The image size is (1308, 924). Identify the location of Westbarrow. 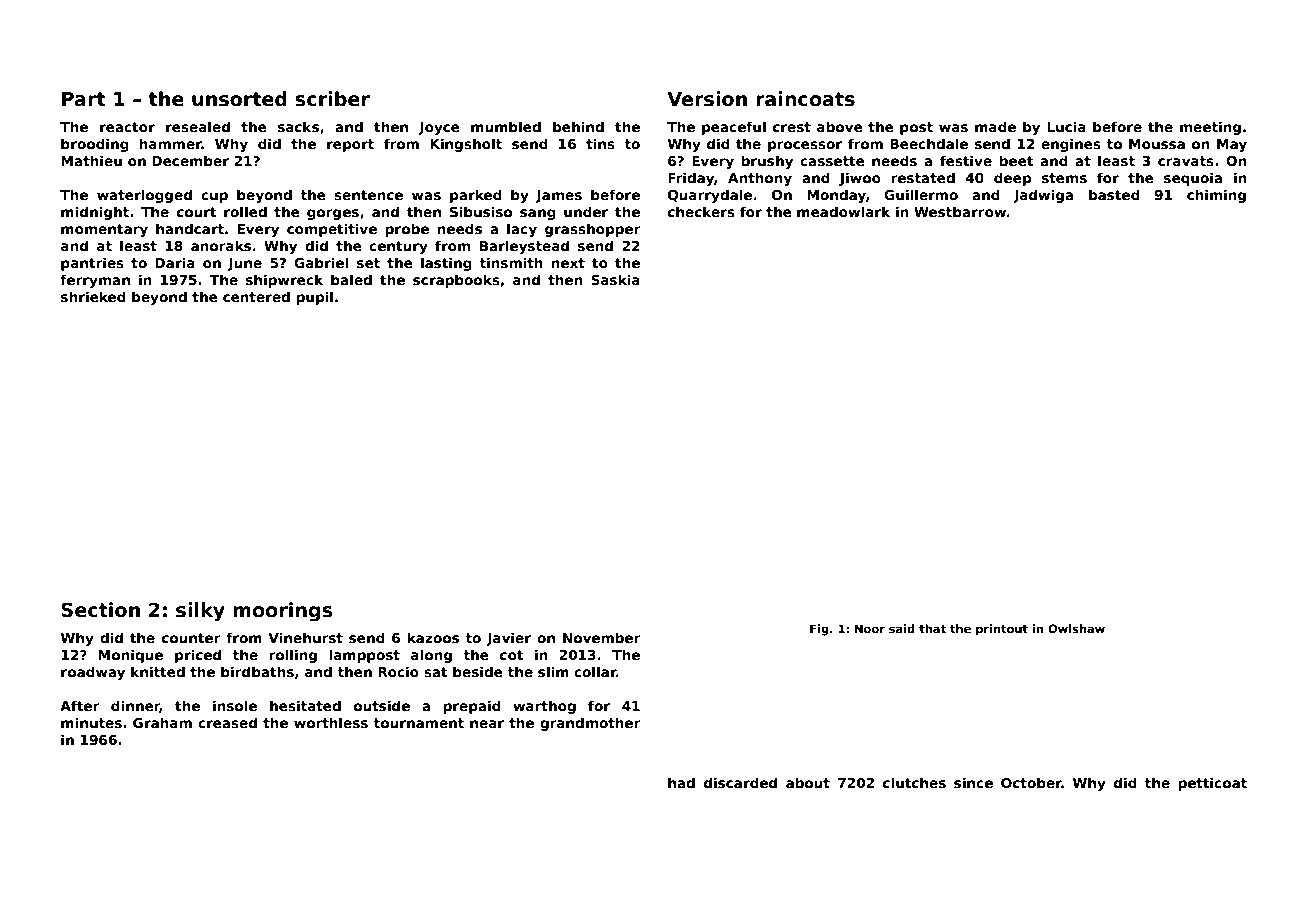
(960, 211).
